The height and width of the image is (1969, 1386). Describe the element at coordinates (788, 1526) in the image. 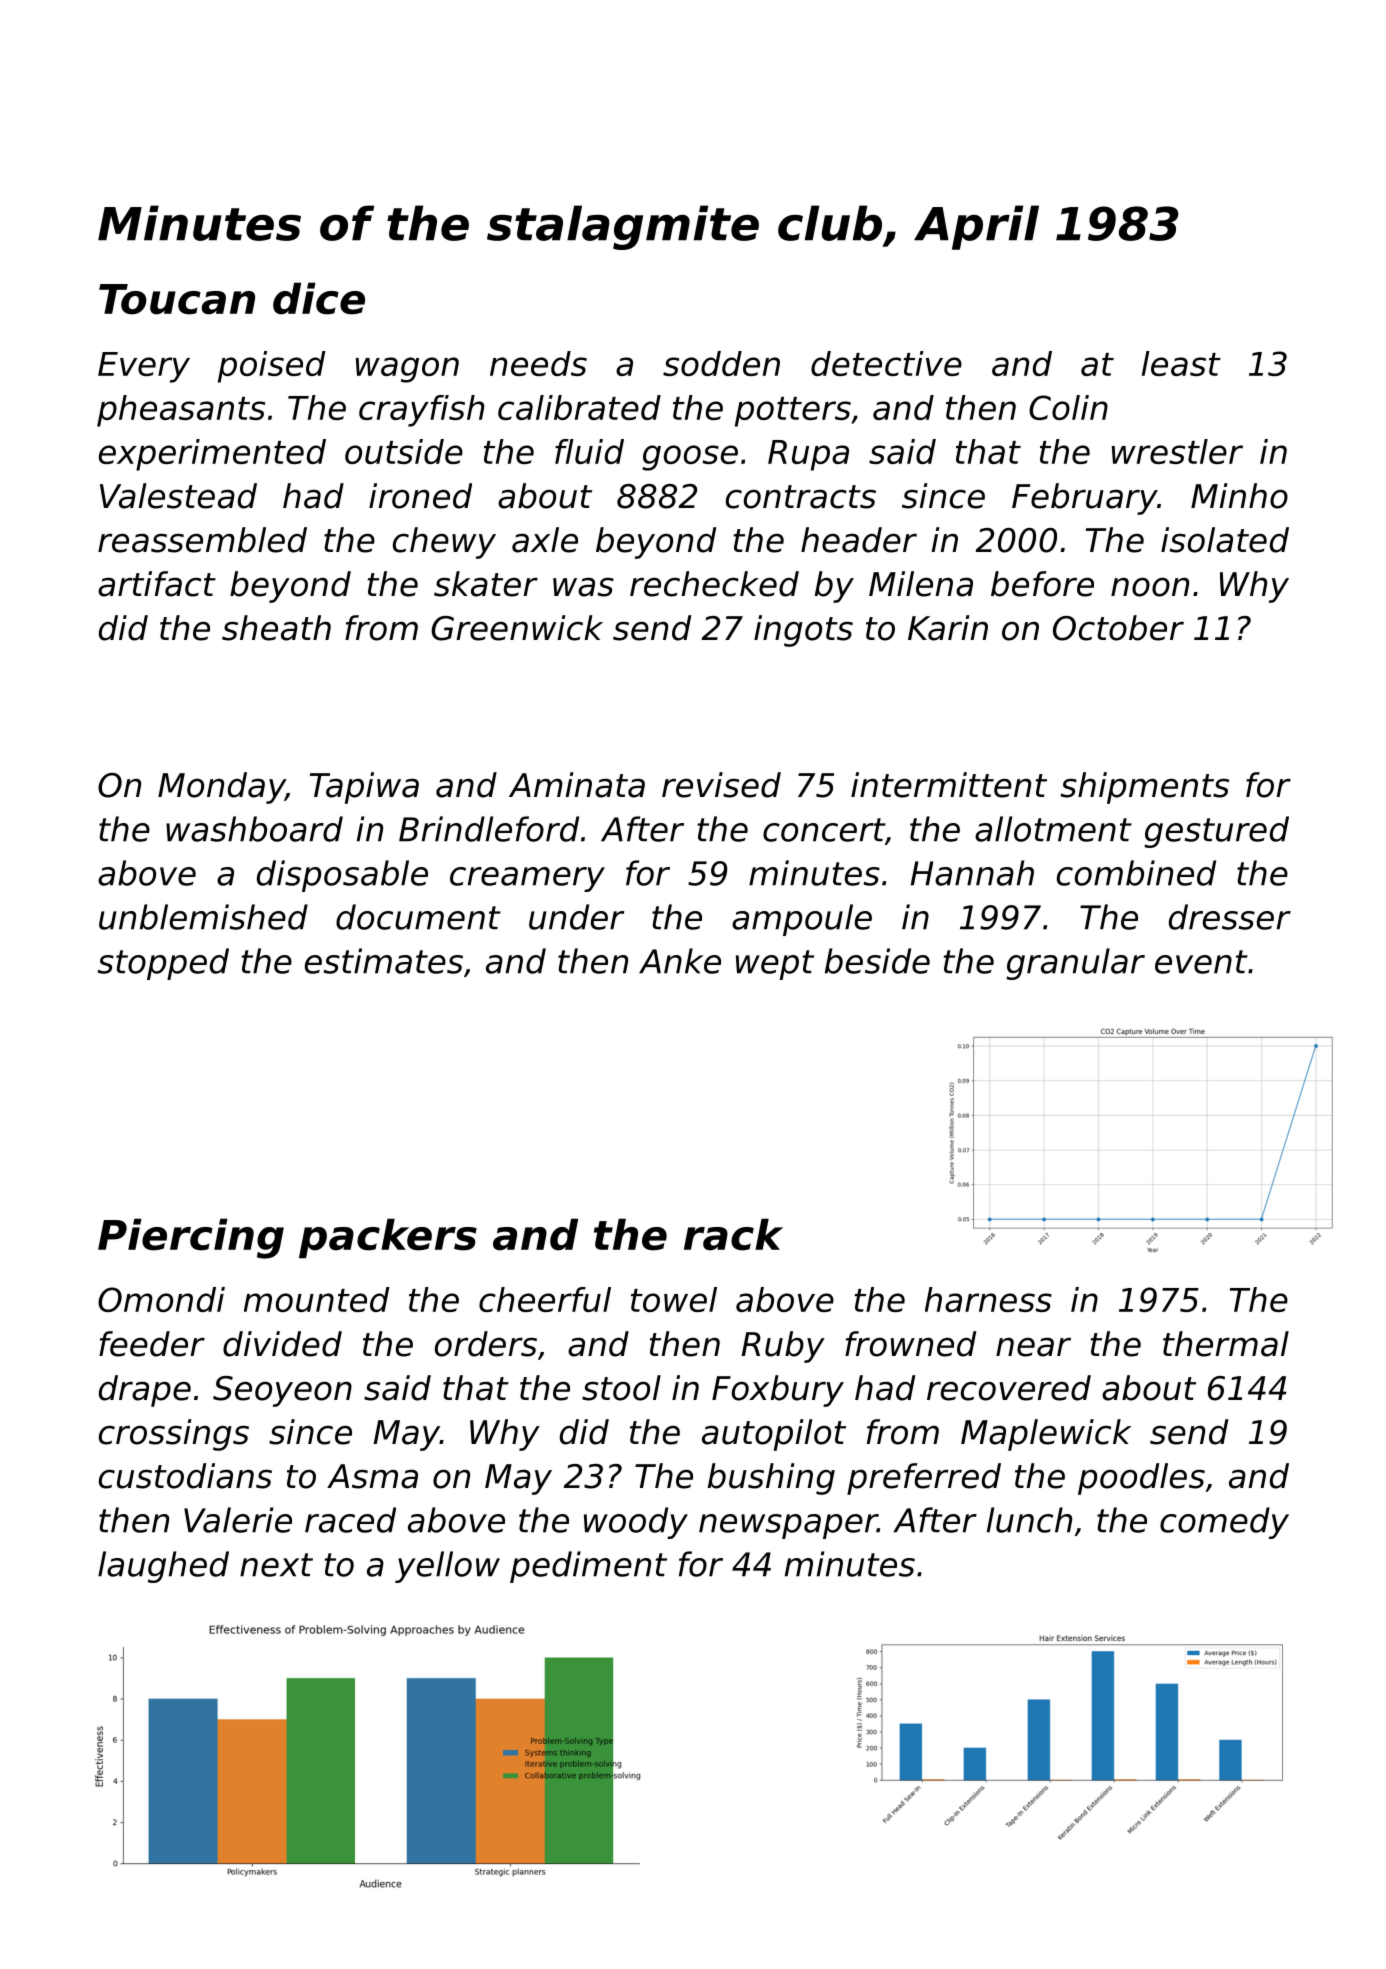

I see `newspaper` at that location.
